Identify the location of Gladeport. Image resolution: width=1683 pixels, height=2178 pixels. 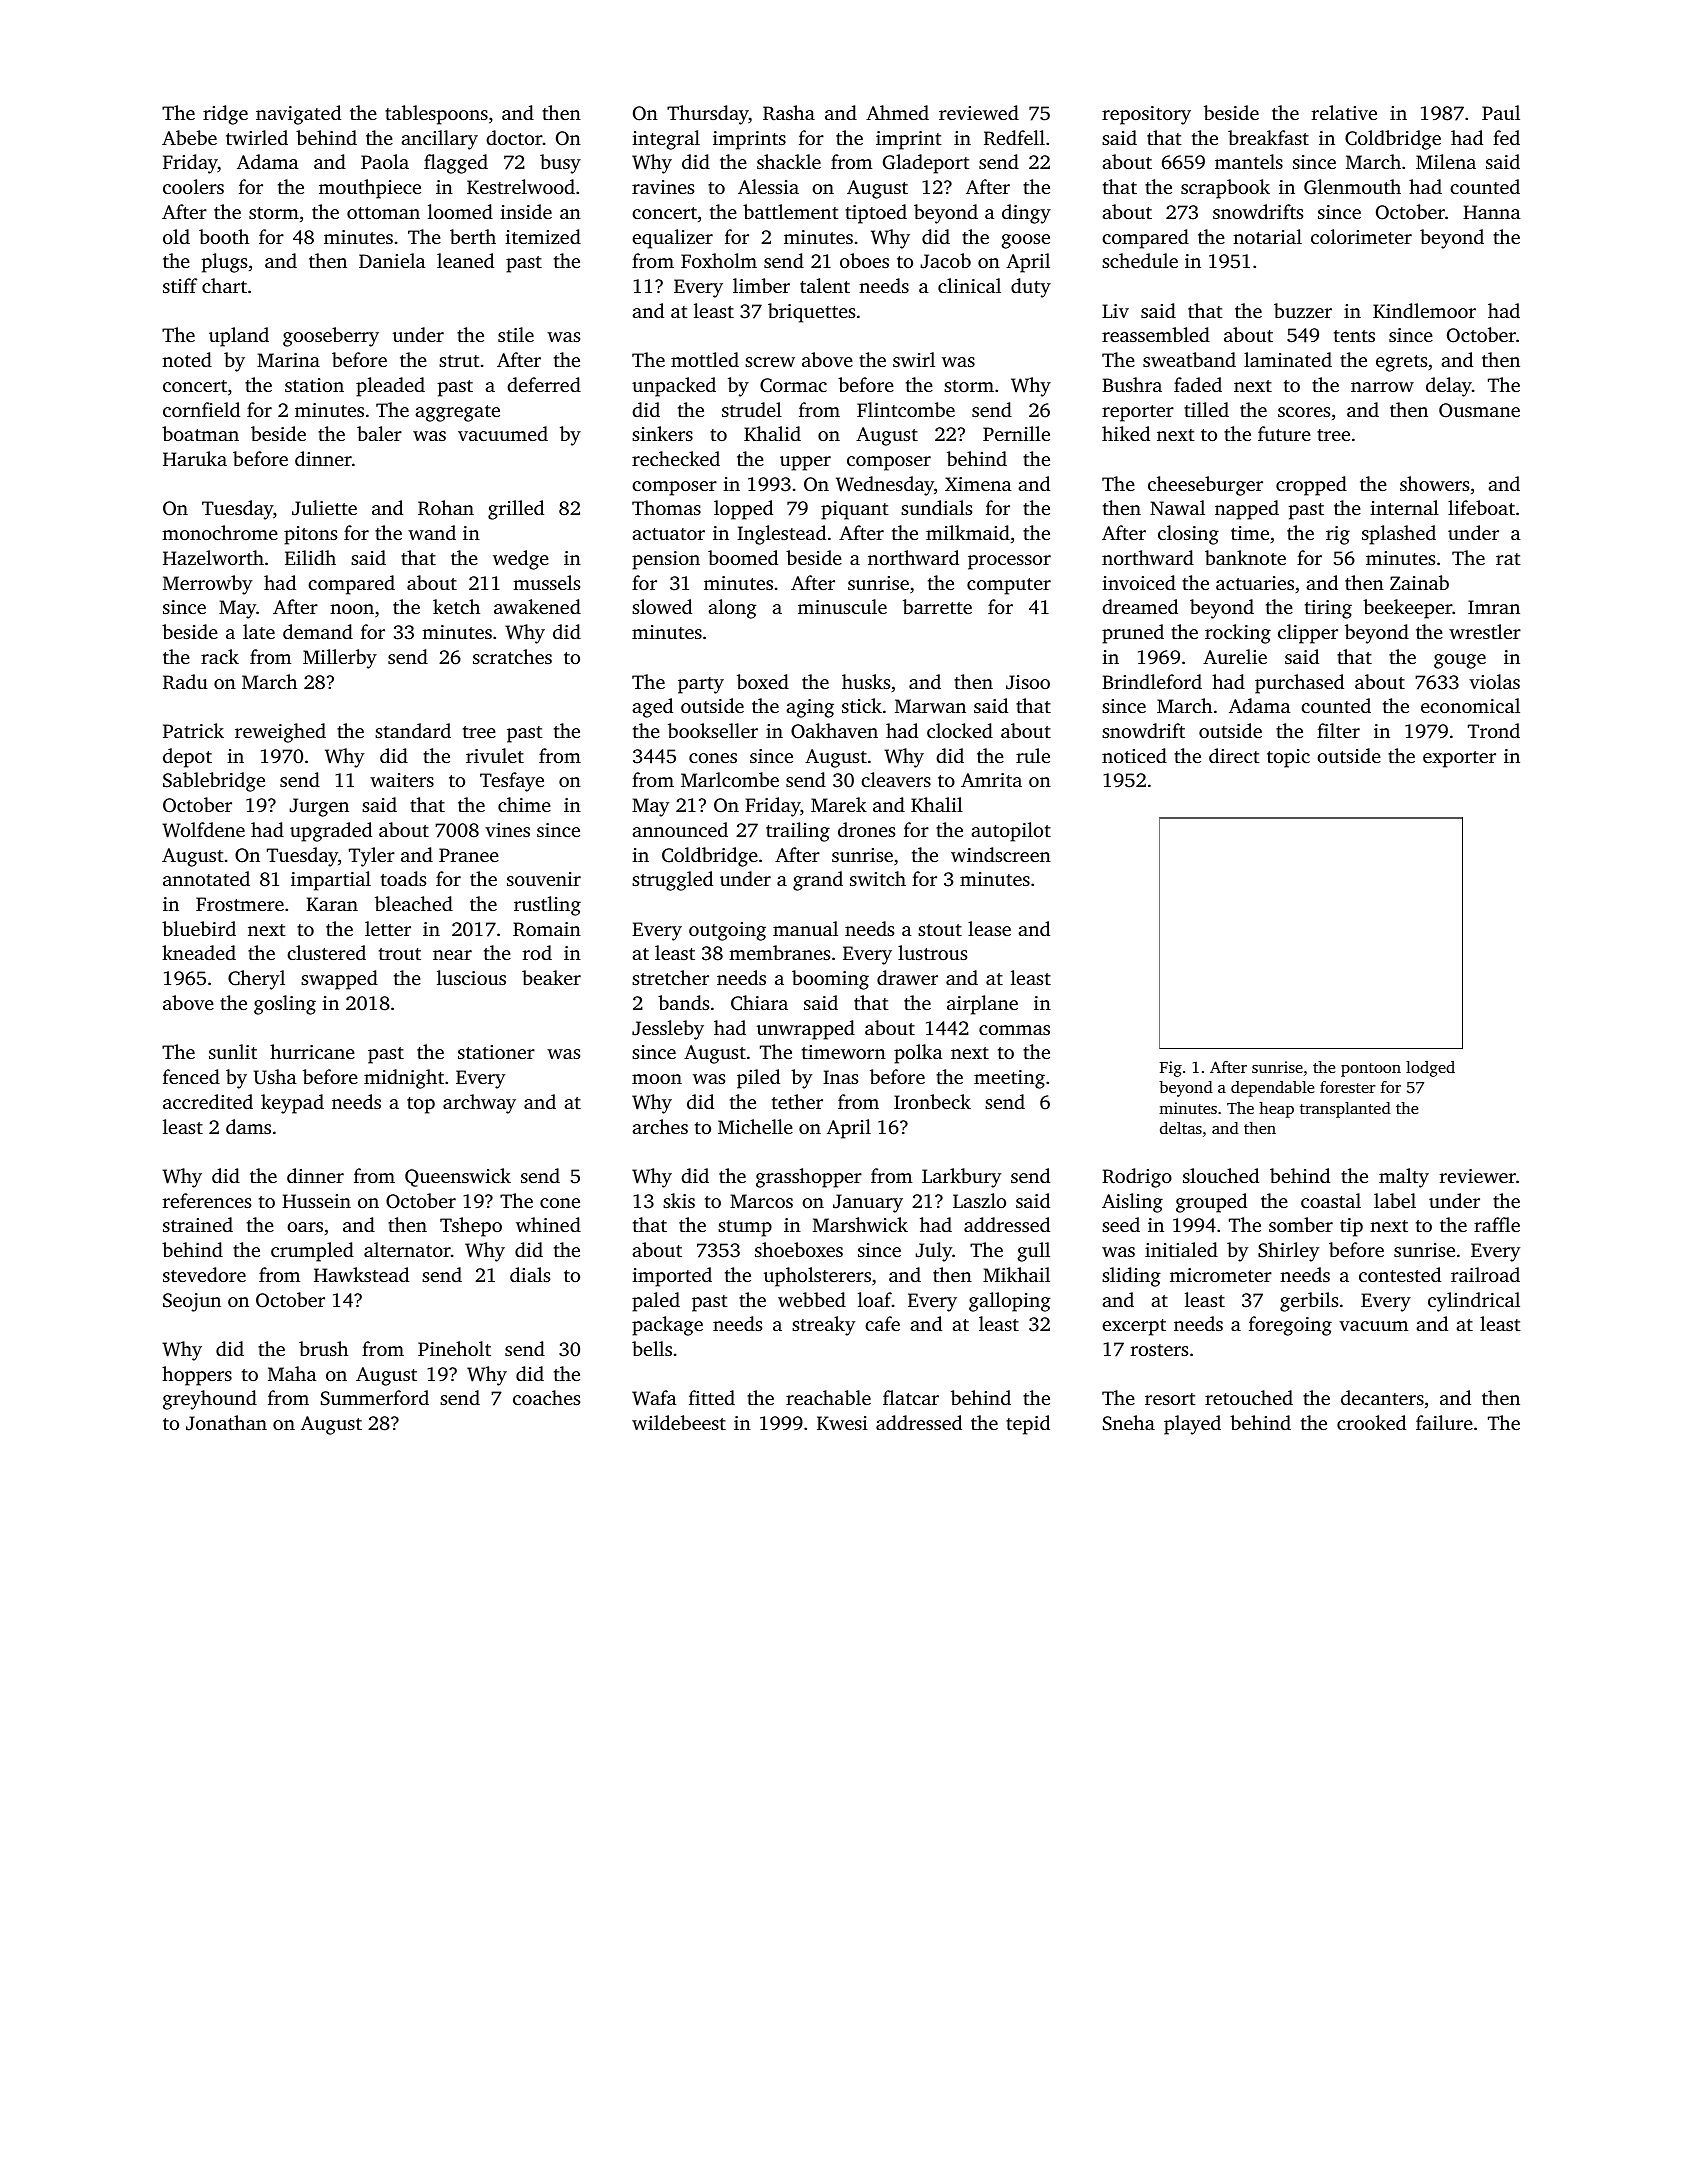
(926, 164).
